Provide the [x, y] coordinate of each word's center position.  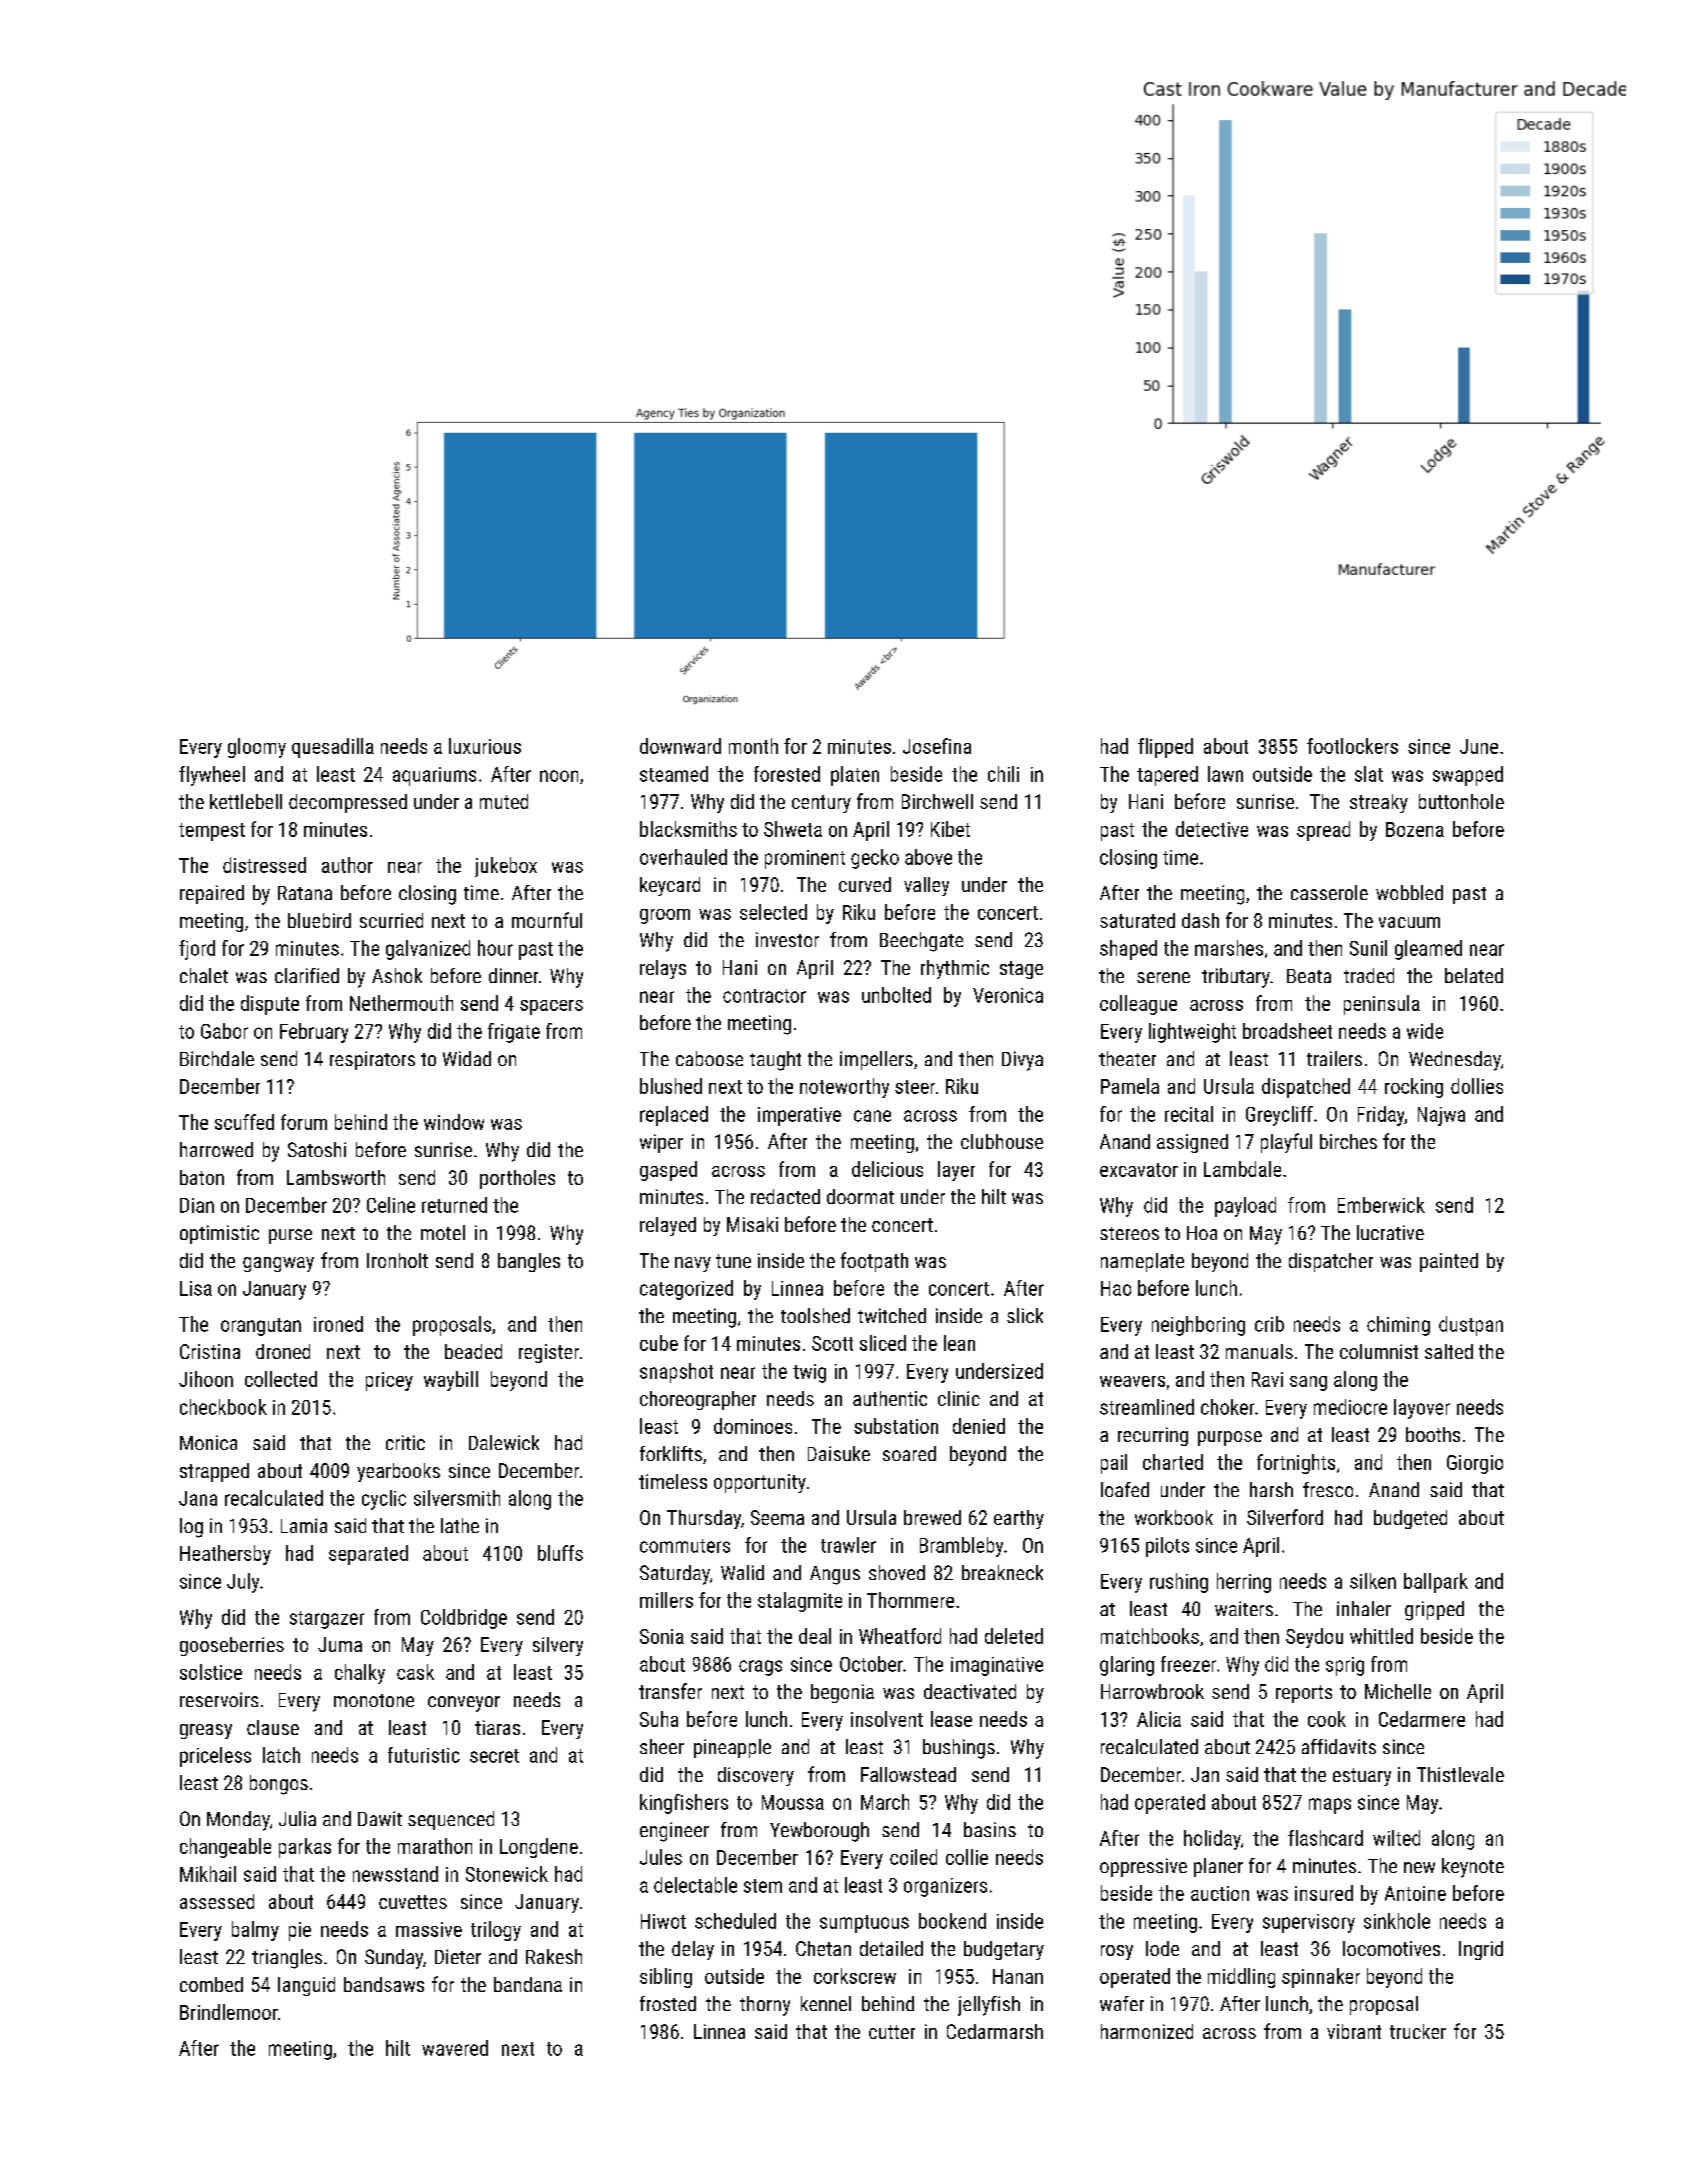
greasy [206, 1731]
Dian [197, 1205]
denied [979, 1426]
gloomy [257, 748]
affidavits [1339, 1746]
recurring [1153, 1436]
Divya [1022, 1061]
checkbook [223, 1407]
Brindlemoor [229, 2012]
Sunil [1368, 948]
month [753, 746]
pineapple [732, 1748]
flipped [1165, 748]
